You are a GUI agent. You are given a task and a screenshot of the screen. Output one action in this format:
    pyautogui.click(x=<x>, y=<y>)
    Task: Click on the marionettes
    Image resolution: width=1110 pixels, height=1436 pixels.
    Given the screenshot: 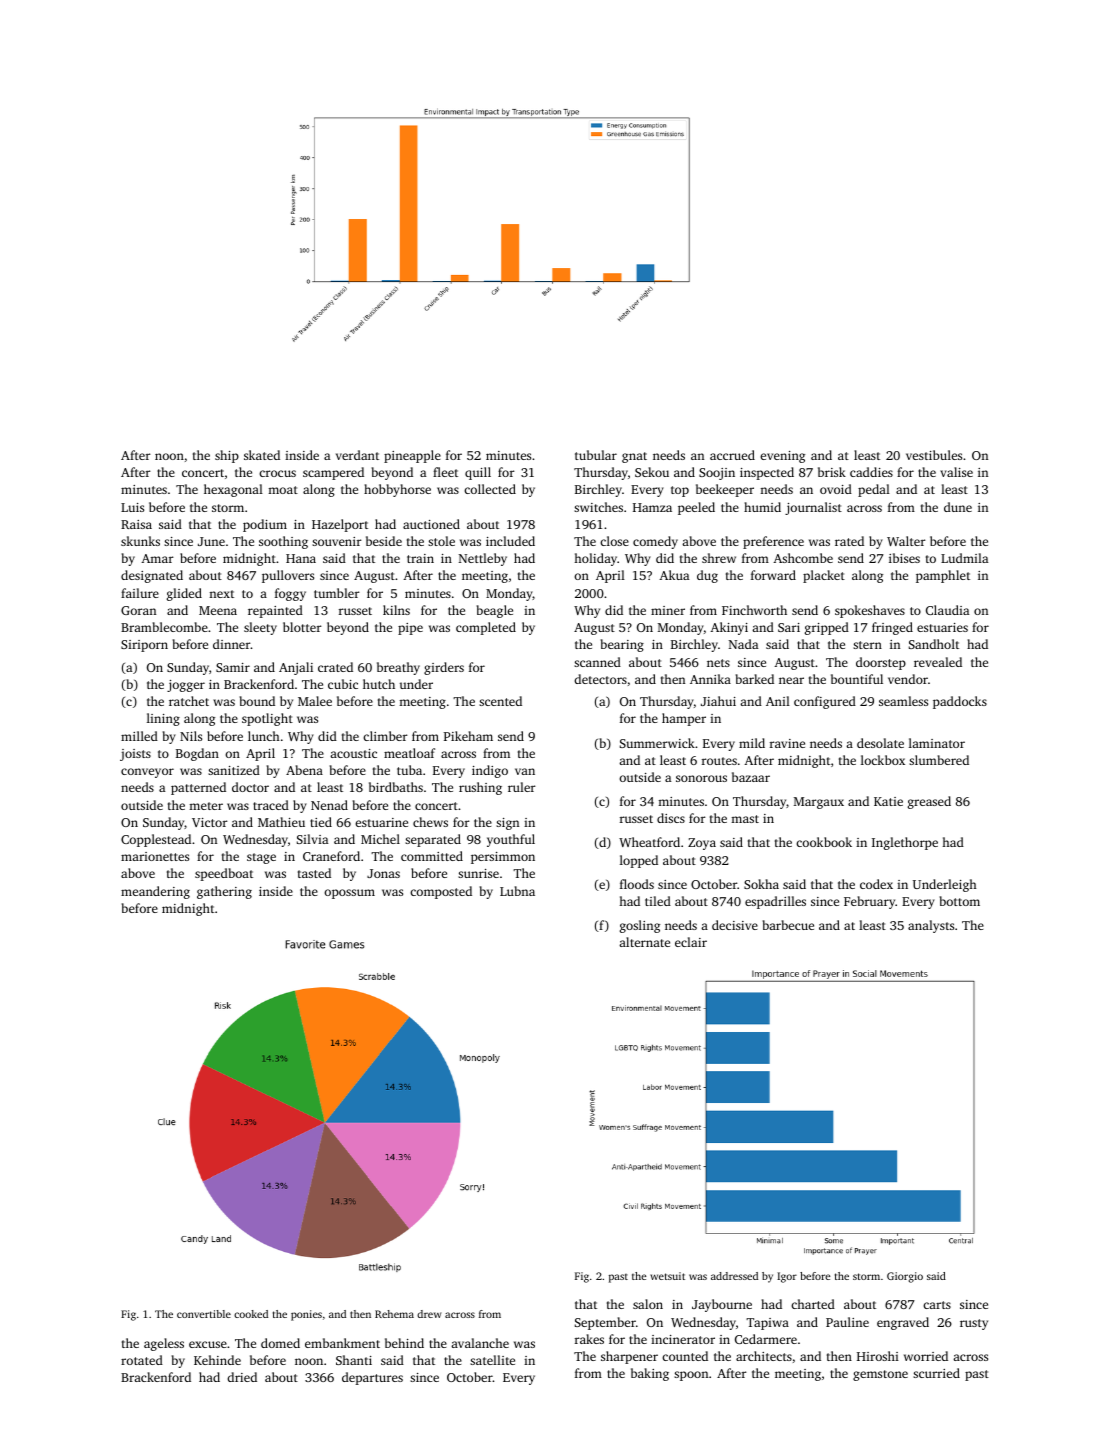 What is the action you would take?
    pyautogui.click(x=155, y=856)
